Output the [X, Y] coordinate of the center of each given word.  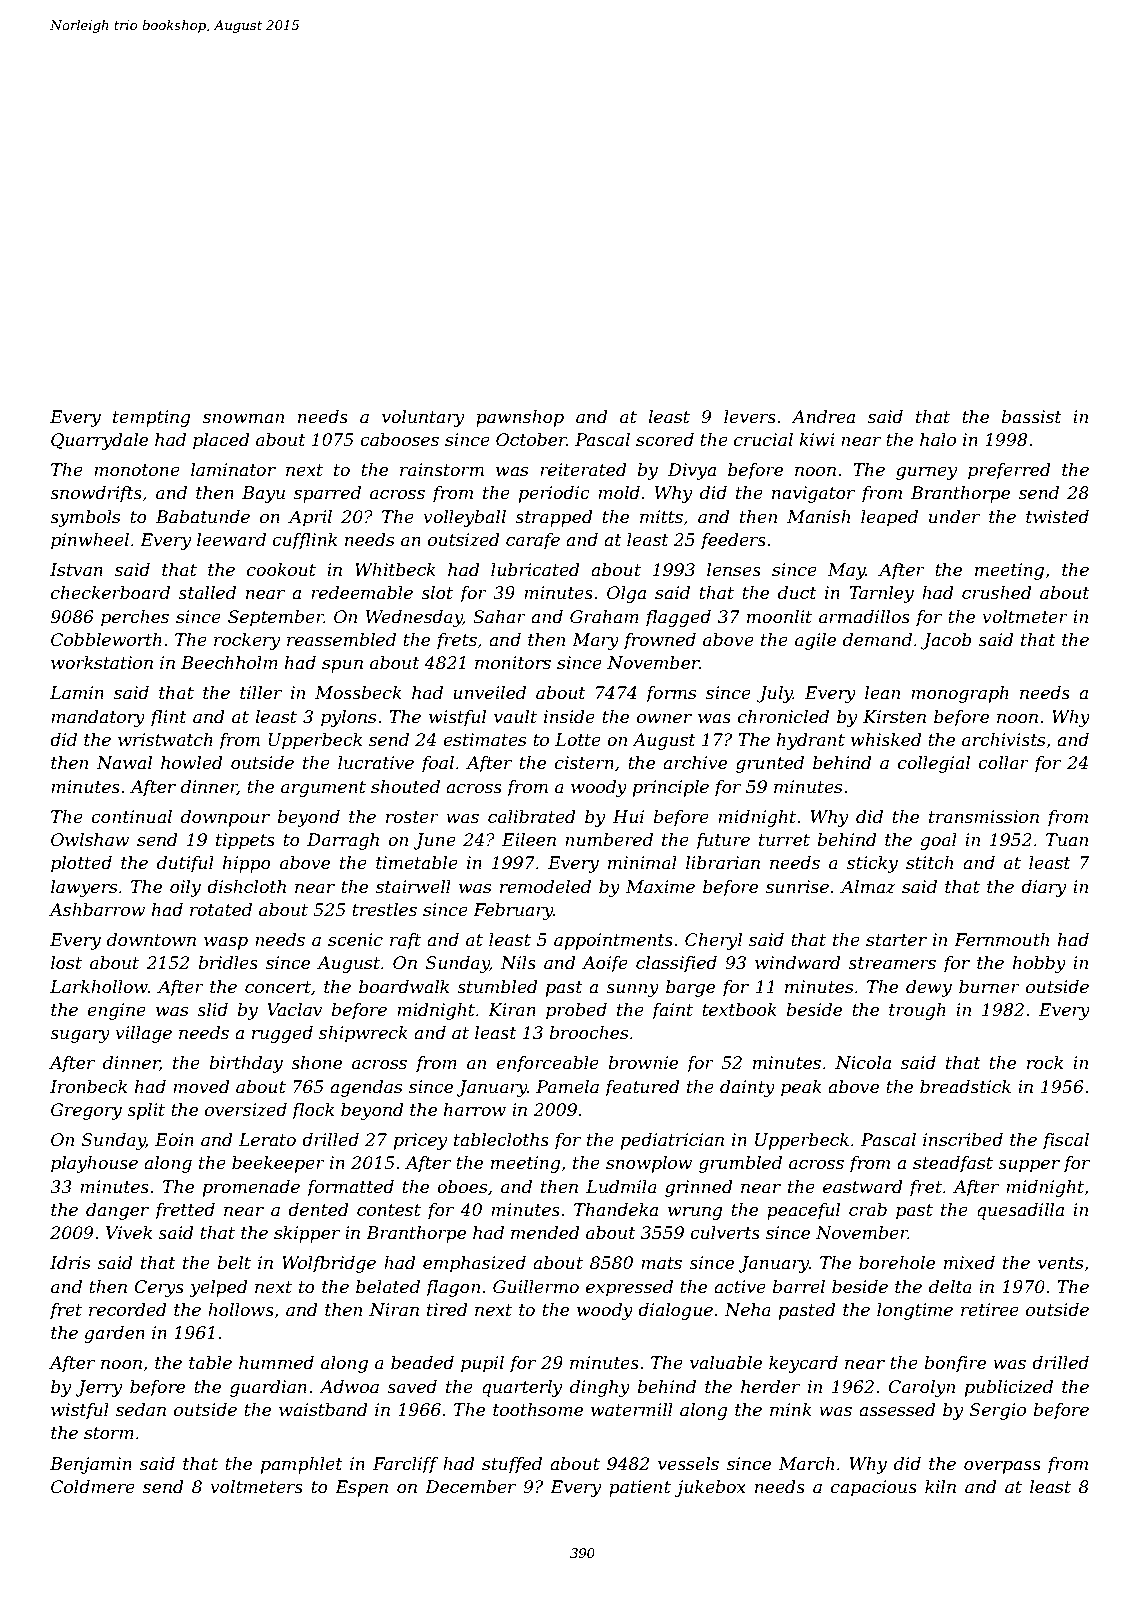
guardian [268, 1388]
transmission [984, 817]
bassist [1031, 417]
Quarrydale [99, 441]
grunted [770, 764]
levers [750, 417]
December [470, 1487]
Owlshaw [90, 839]
